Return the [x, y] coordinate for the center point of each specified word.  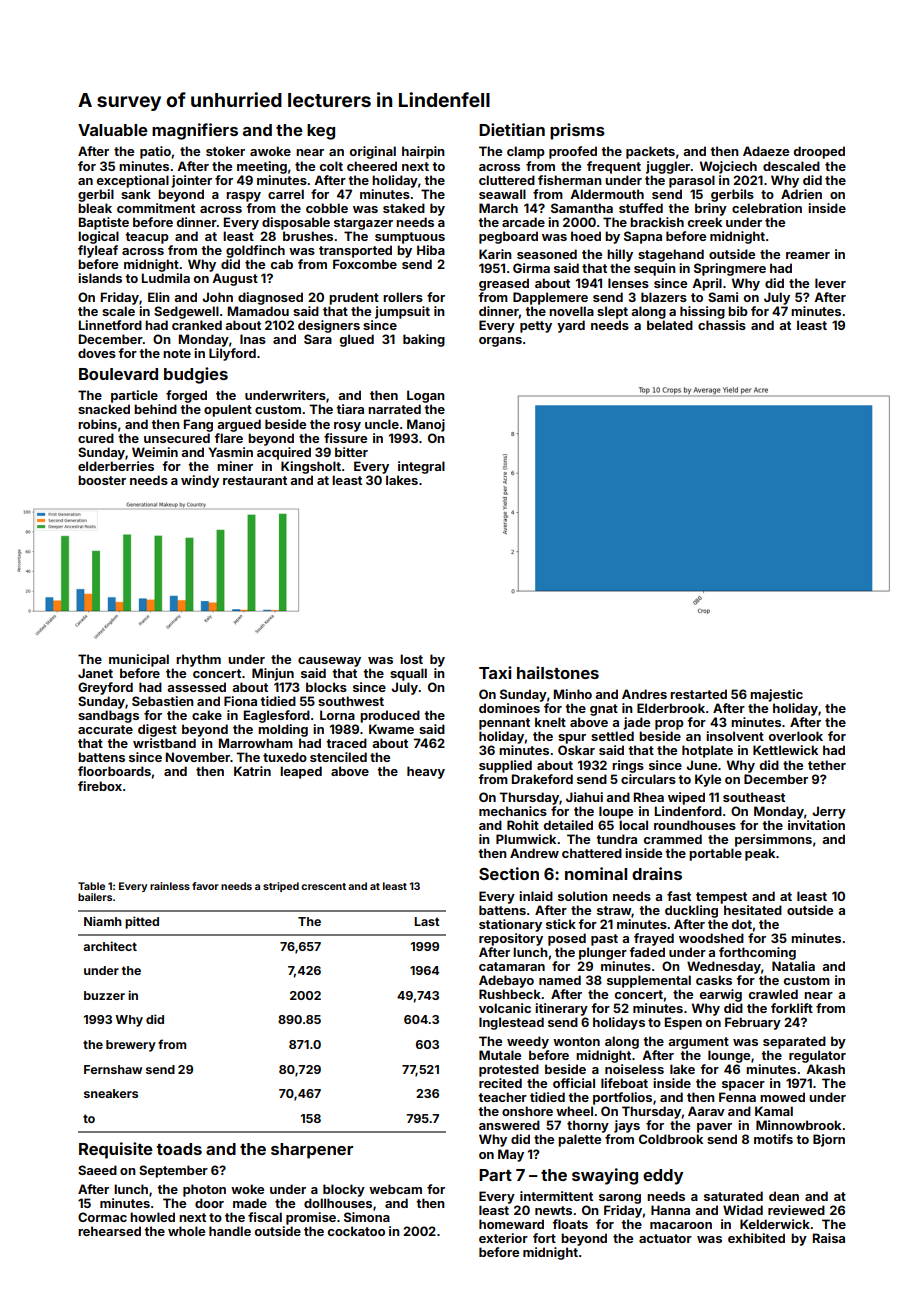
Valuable [113, 130]
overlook [796, 736]
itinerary [561, 1009]
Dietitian [512, 129]
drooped [819, 152]
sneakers [111, 1093]
